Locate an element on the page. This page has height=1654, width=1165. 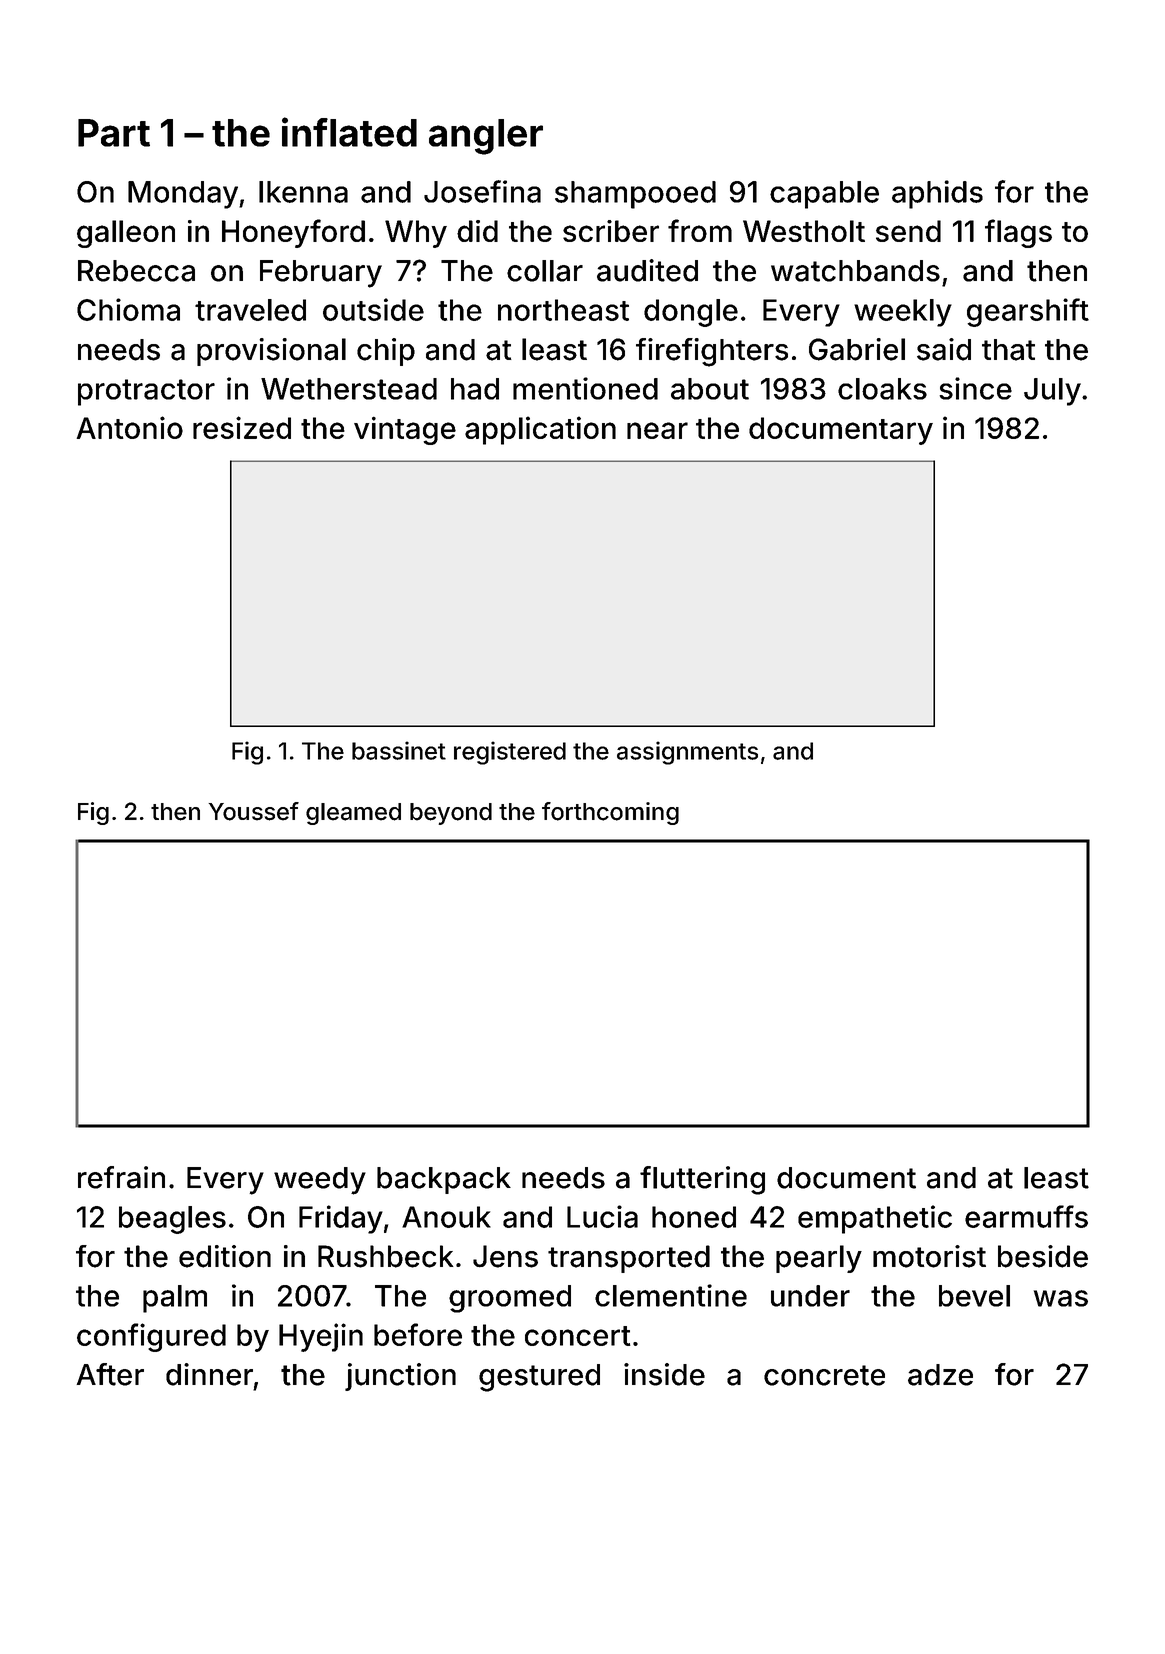
assignments is located at coordinates (687, 753).
